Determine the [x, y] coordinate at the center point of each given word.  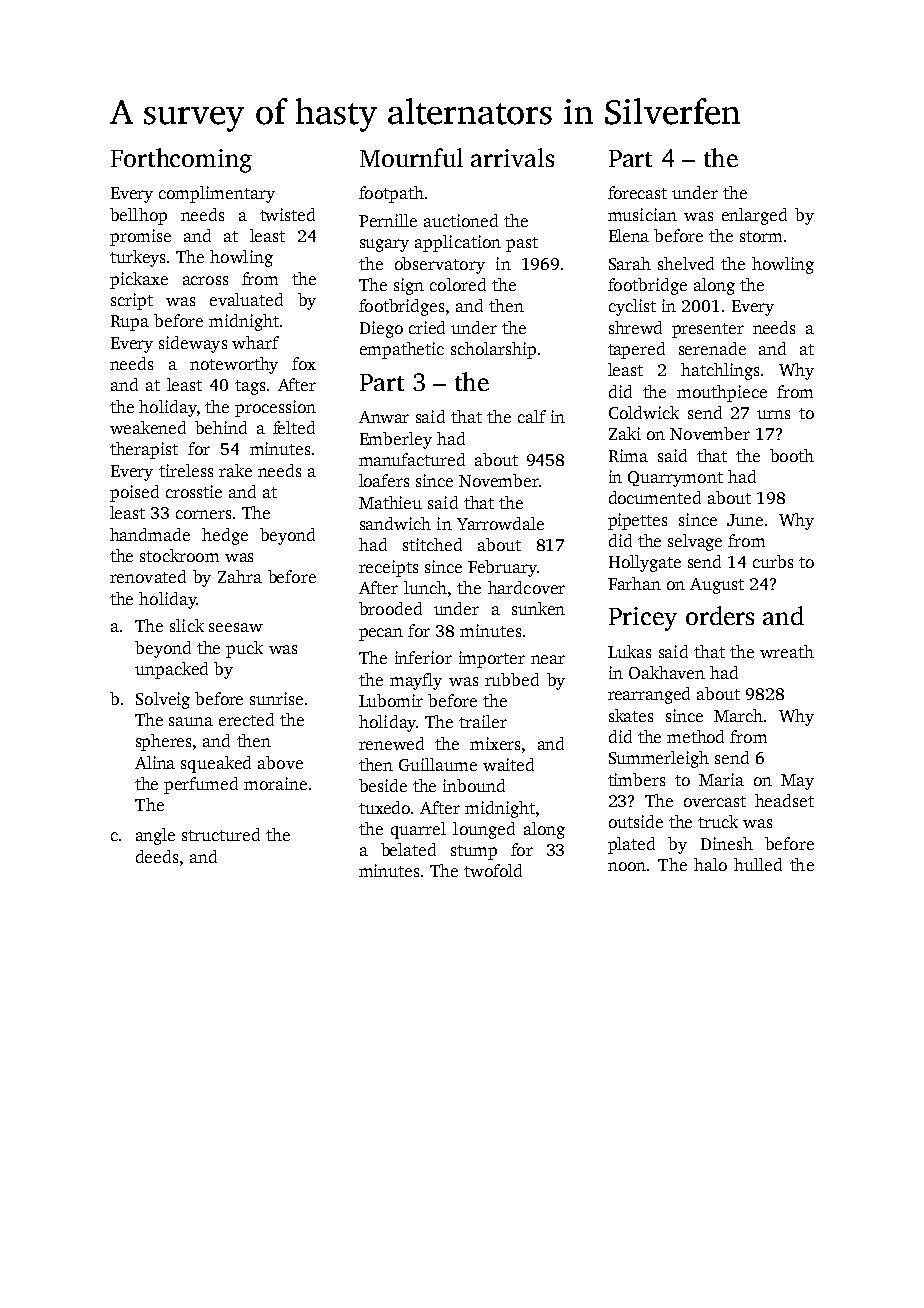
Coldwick [644, 412]
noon [627, 866]
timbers [636, 779]
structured [221, 834]
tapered [636, 350]
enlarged [754, 216]
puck [244, 649]
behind [221, 427]
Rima [628, 455]
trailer [483, 721]
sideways [193, 344]
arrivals [512, 157]
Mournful [411, 157]
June [745, 520]
